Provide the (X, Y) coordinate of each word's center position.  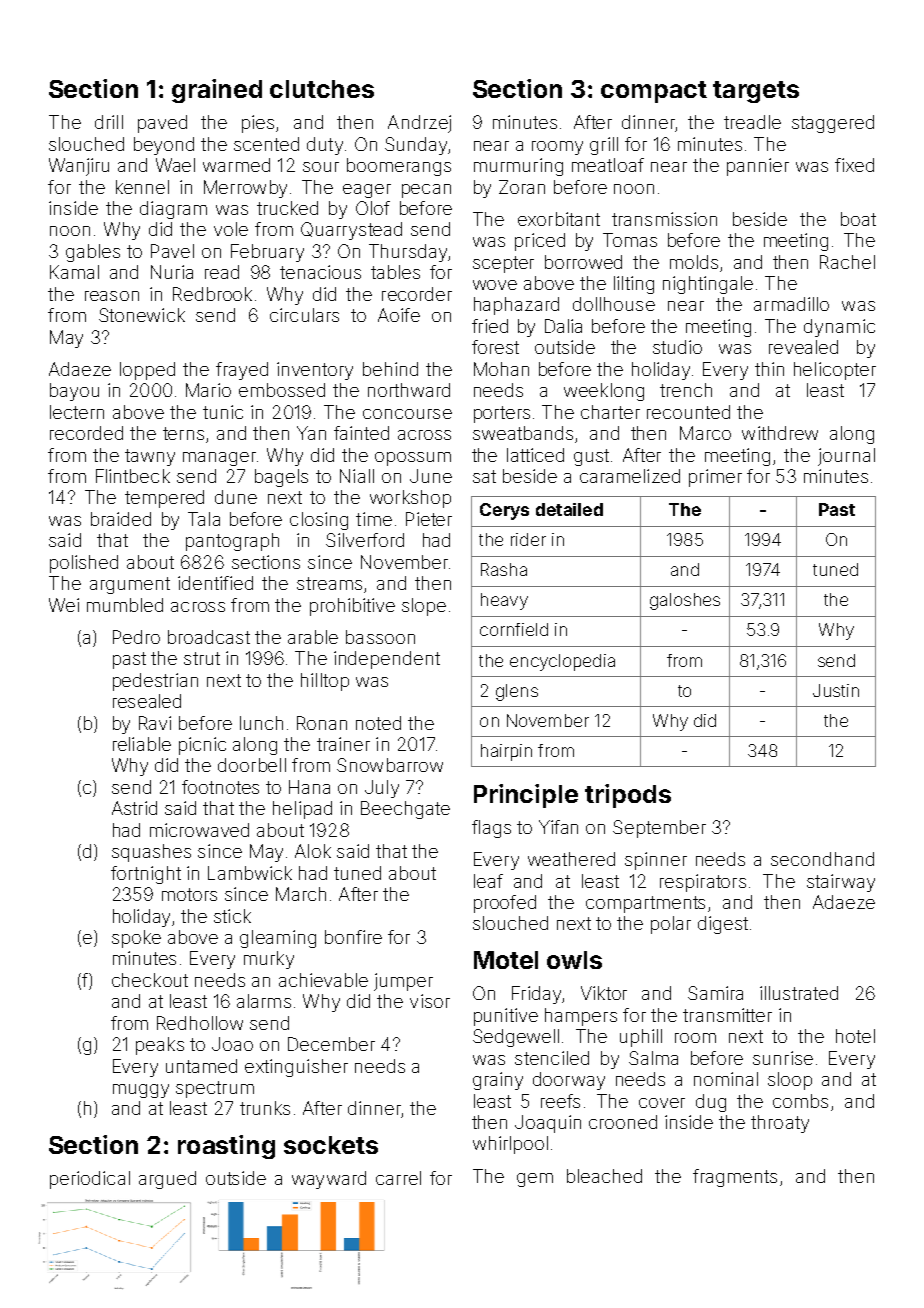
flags (491, 829)
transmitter (727, 1015)
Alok (313, 851)
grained (217, 91)
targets (756, 92)
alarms (264, 1001)
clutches (322, 89)
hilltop (325, 682)
